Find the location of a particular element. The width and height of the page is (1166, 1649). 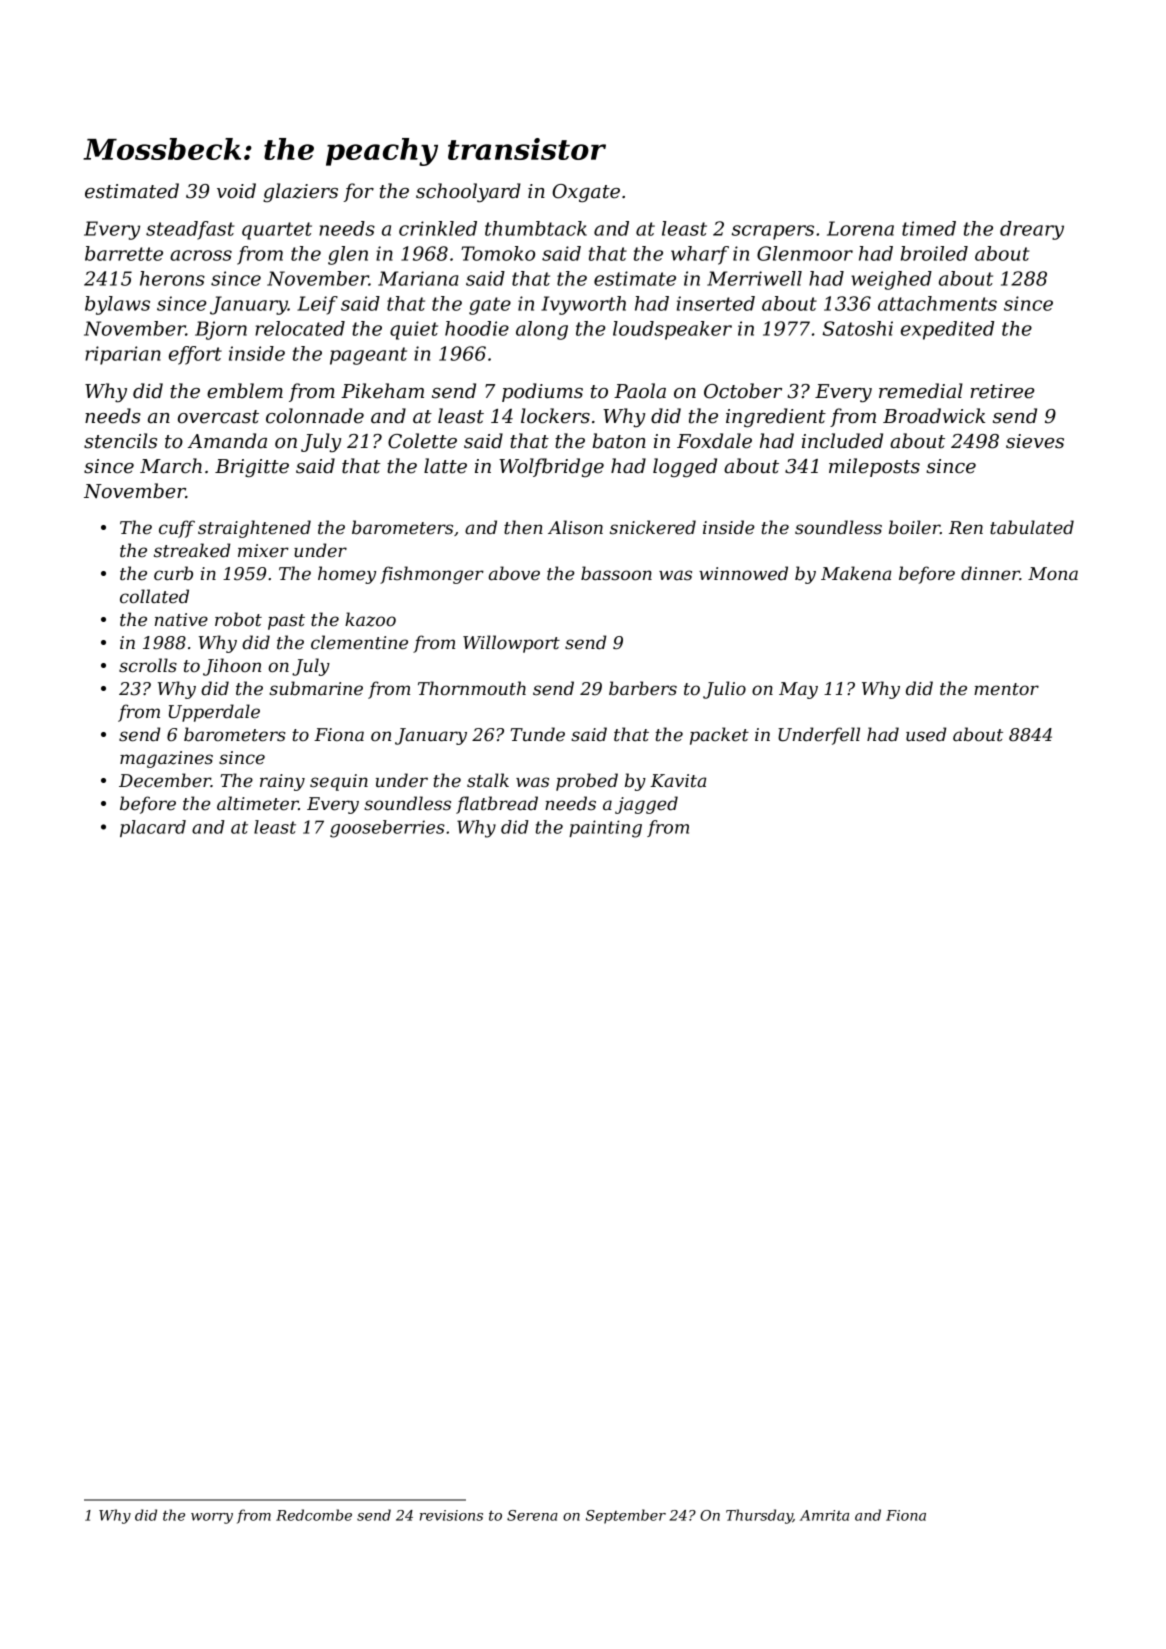

logged is located at coordinates (685, 467).
